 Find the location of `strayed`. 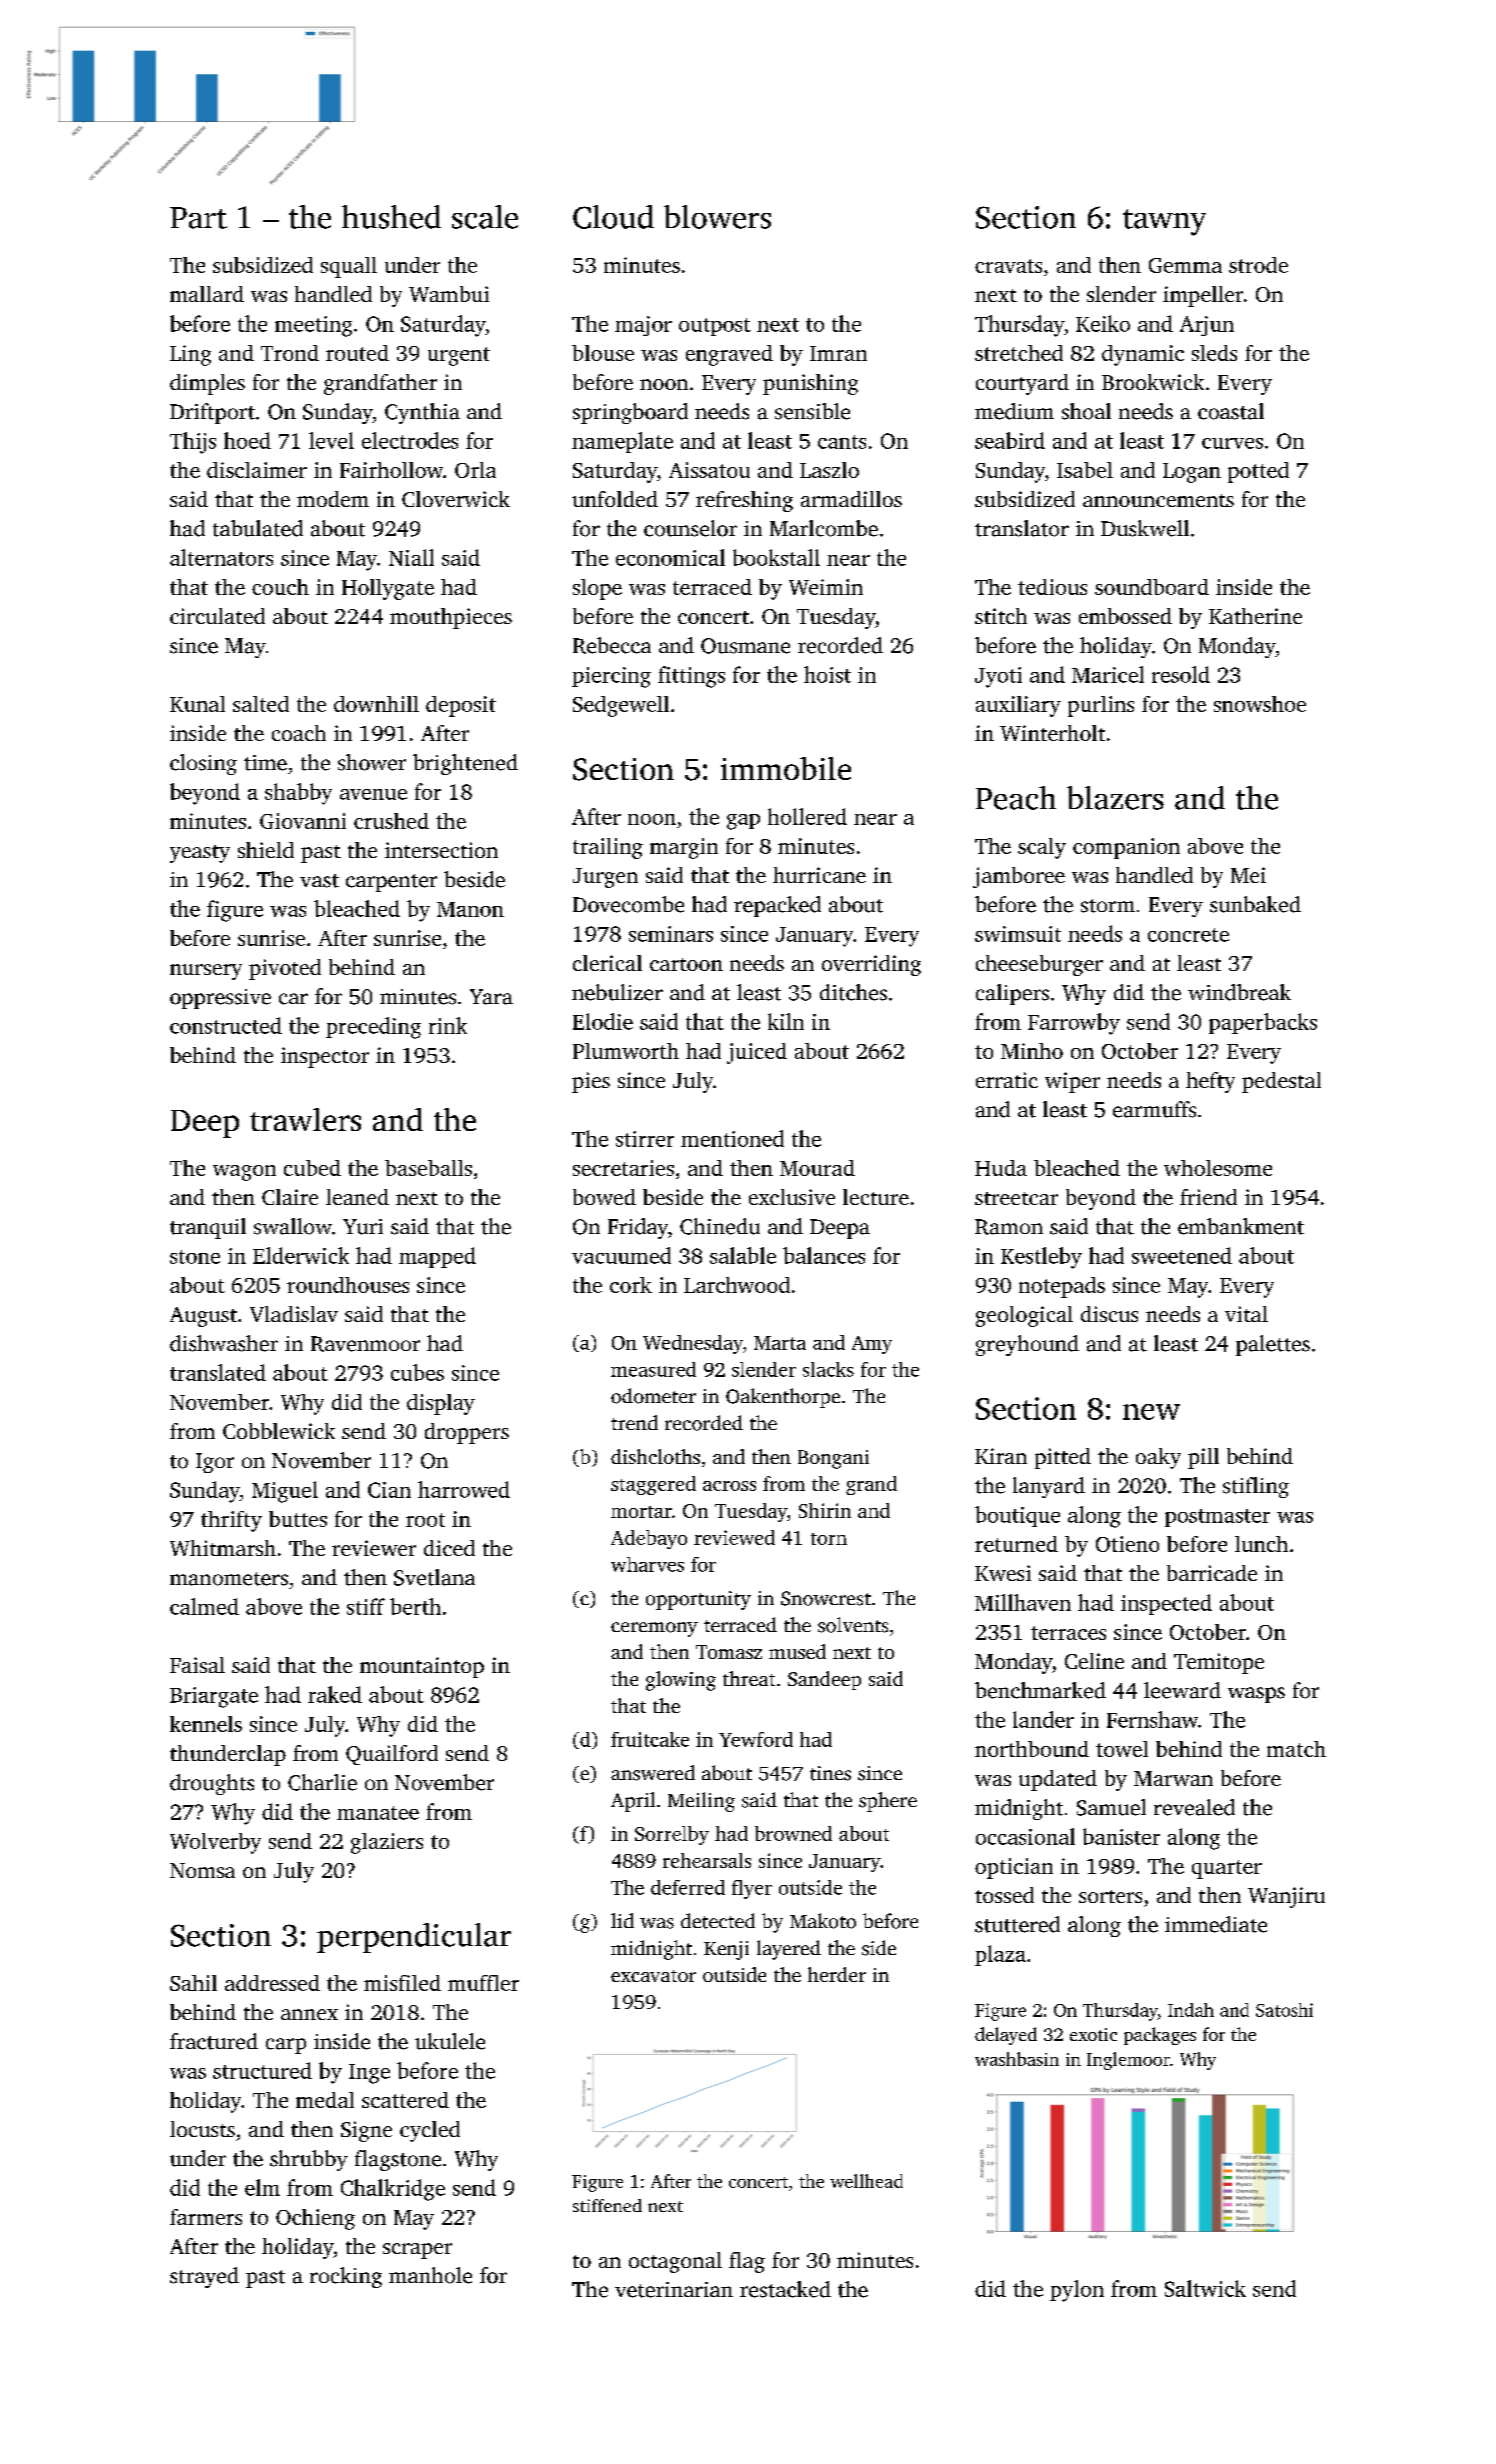

strayed is located at coordinates (204, 2277).
